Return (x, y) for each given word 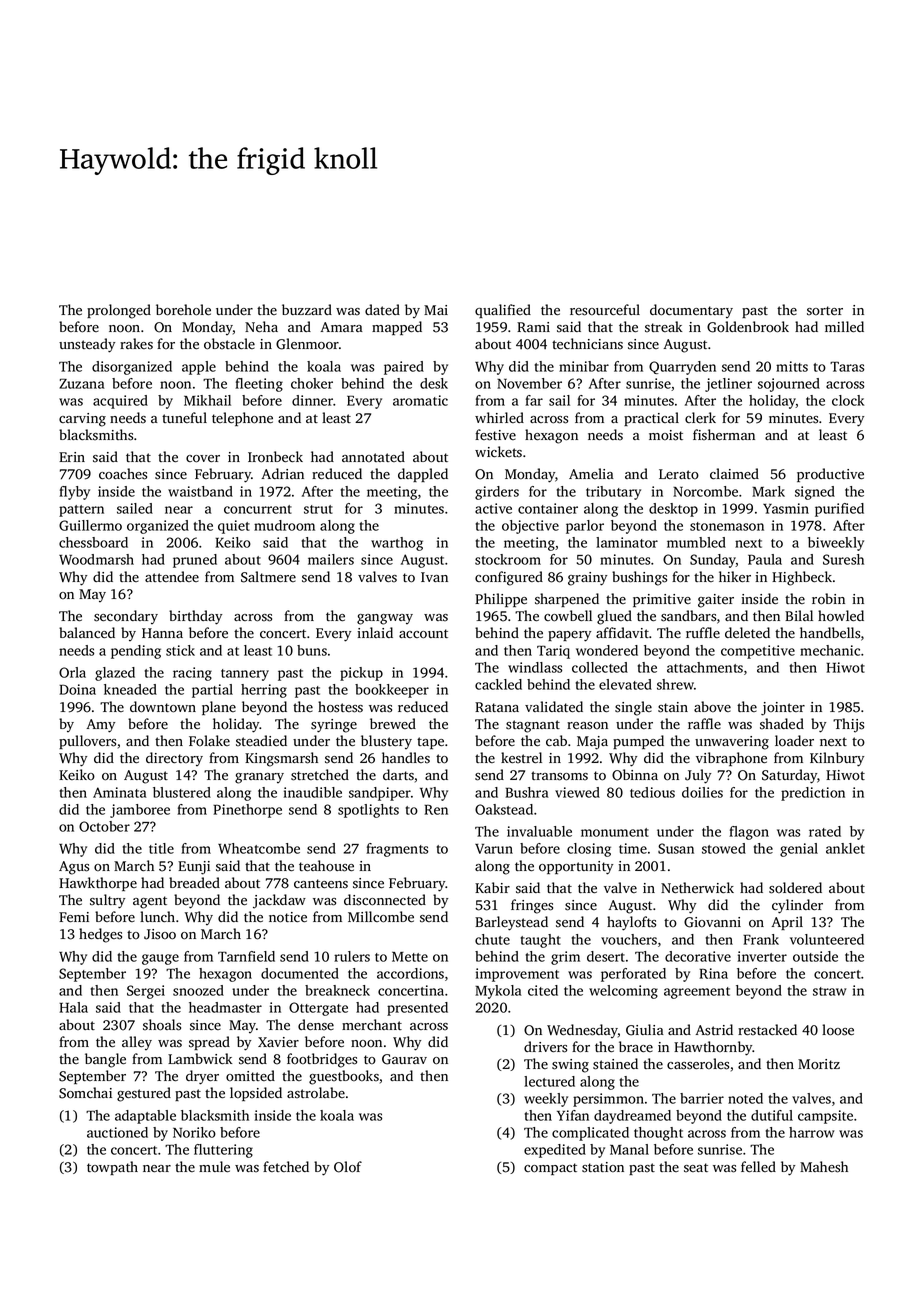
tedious (652, 792)
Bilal (799, 615)
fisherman (724, 435)
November (529, 383)
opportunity (576, 868)
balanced (87, 632)
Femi (74, 917)
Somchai (85, 1093)
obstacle (229, 344)
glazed (115, 674)
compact (550, 1169)
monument (615, 832)
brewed (393, 723)
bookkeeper (392, 691)
